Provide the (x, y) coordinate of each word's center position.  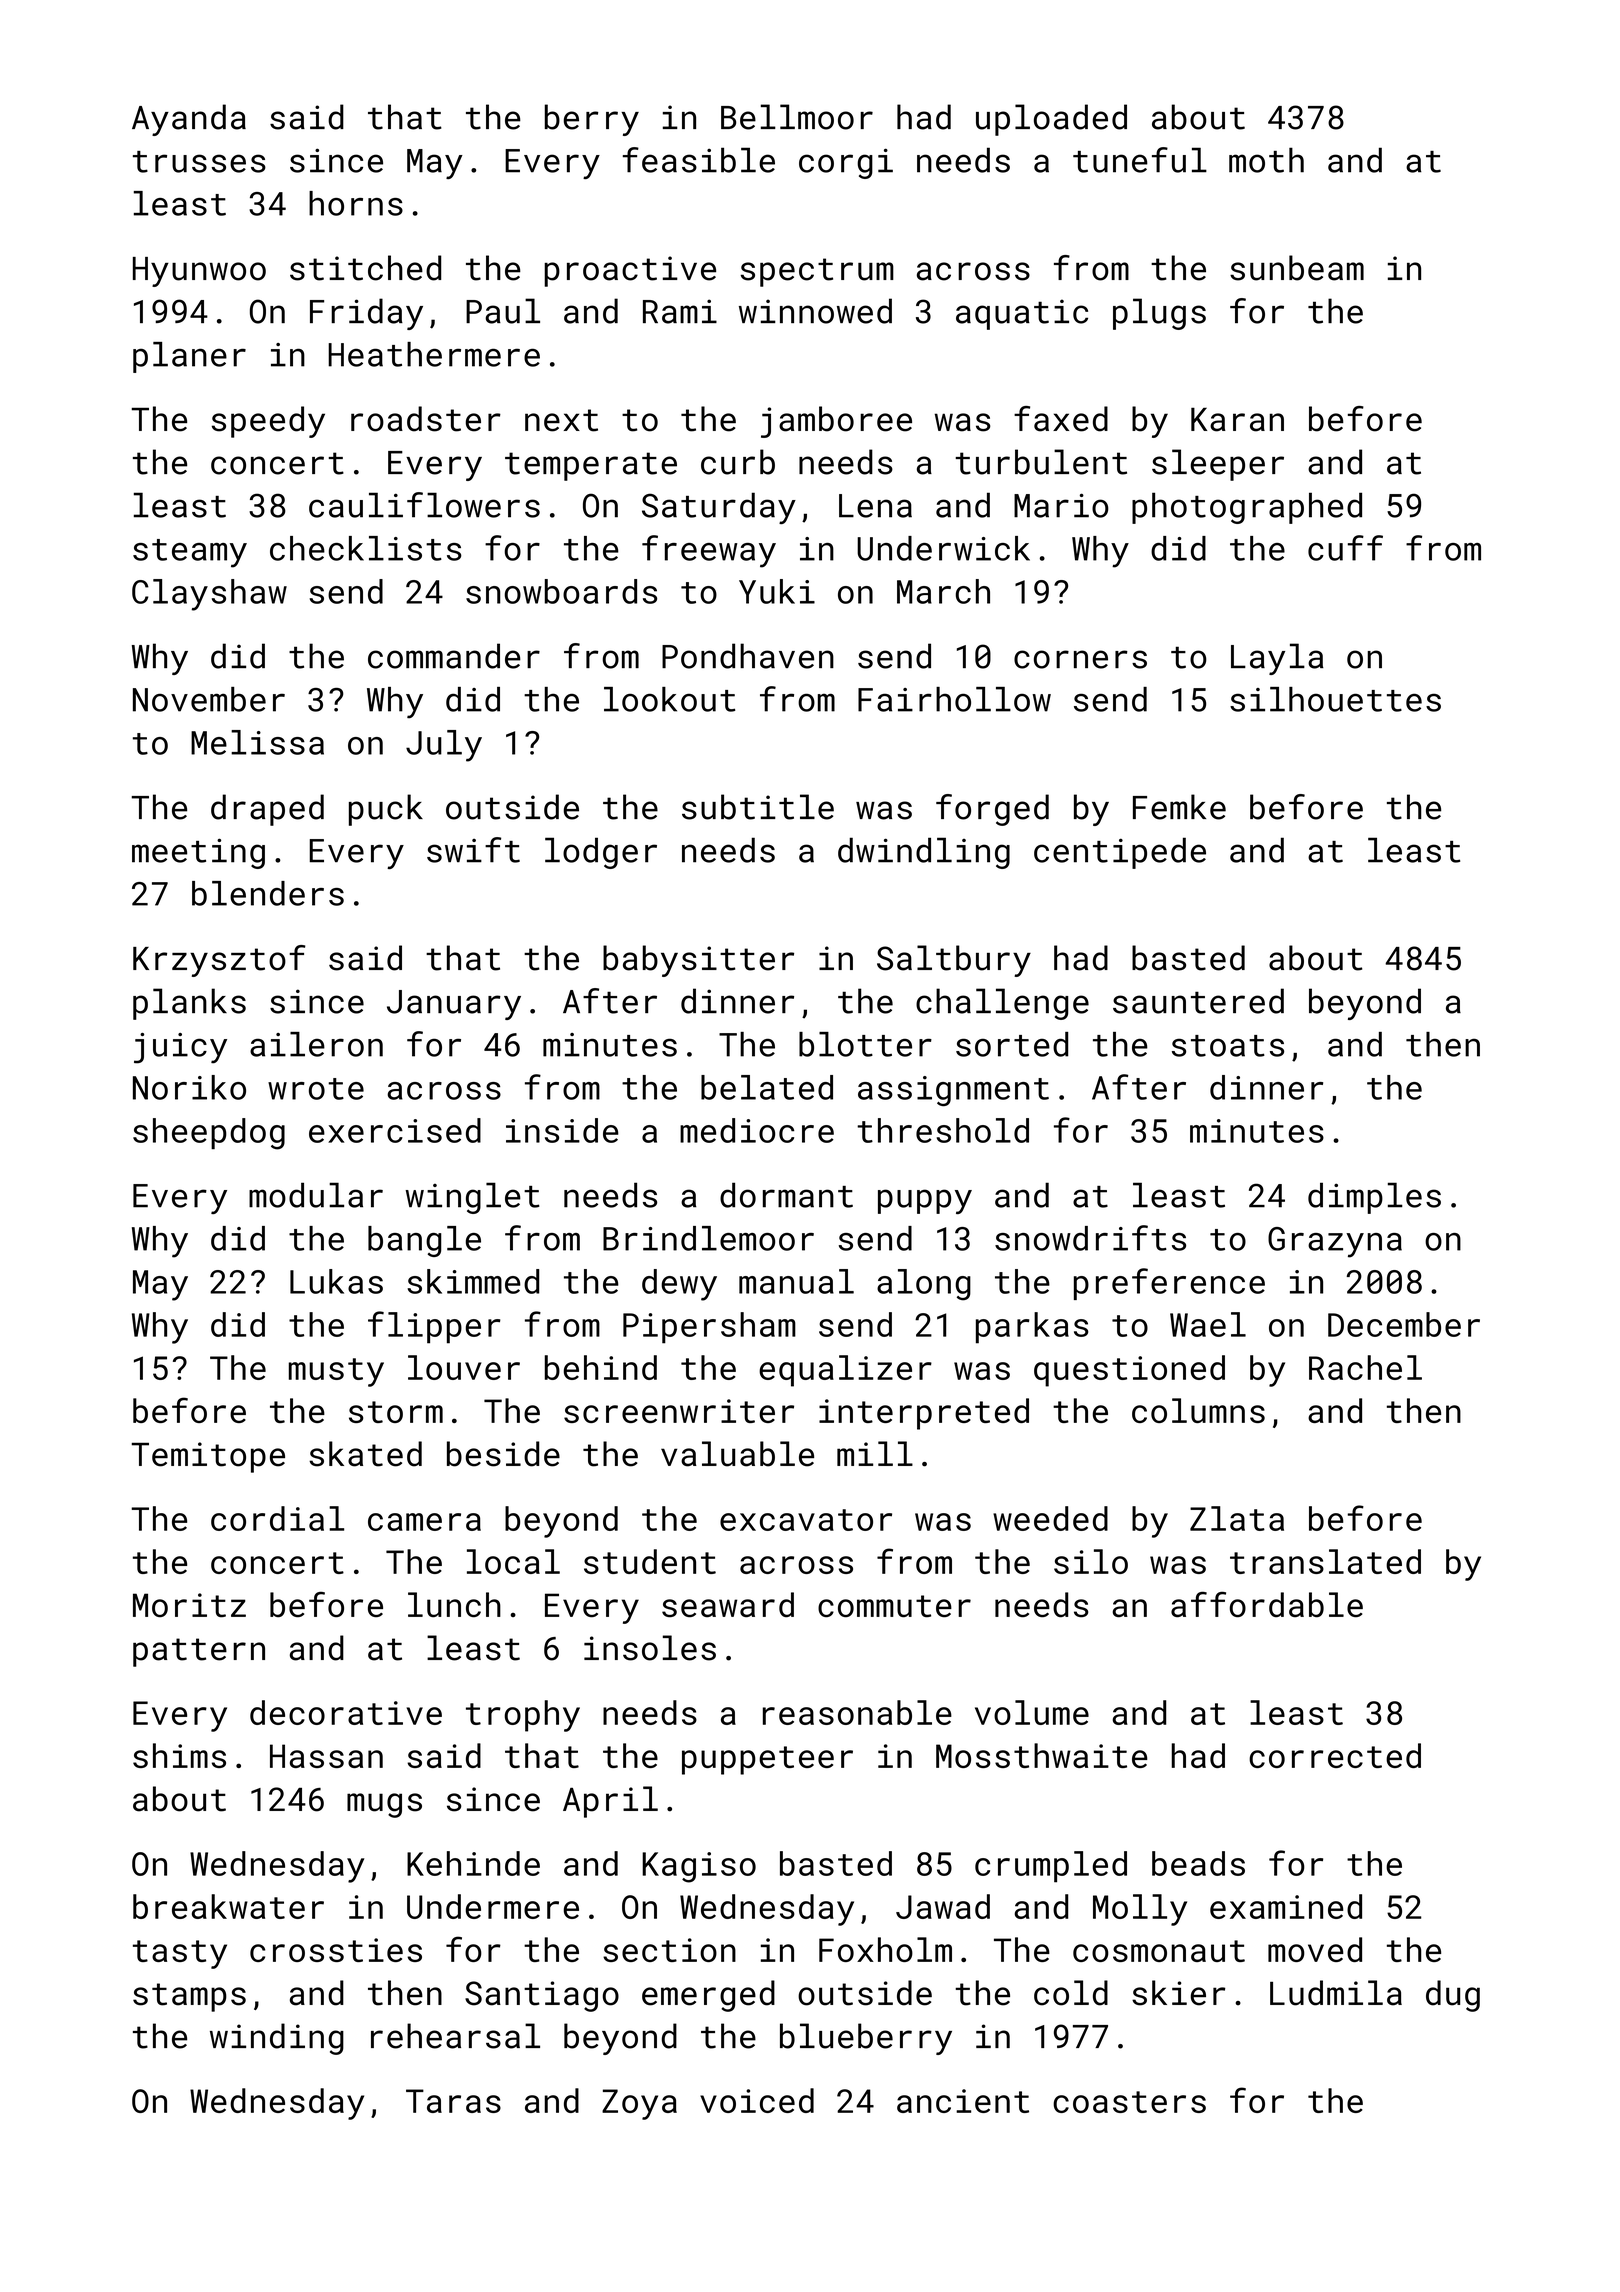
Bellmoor (797, 117)
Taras (453, 2101)
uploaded (1051, 120)
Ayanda (189, 120)
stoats (1228, 1046)
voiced (757, 2100)
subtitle (758, 807)
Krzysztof (219, 961)
